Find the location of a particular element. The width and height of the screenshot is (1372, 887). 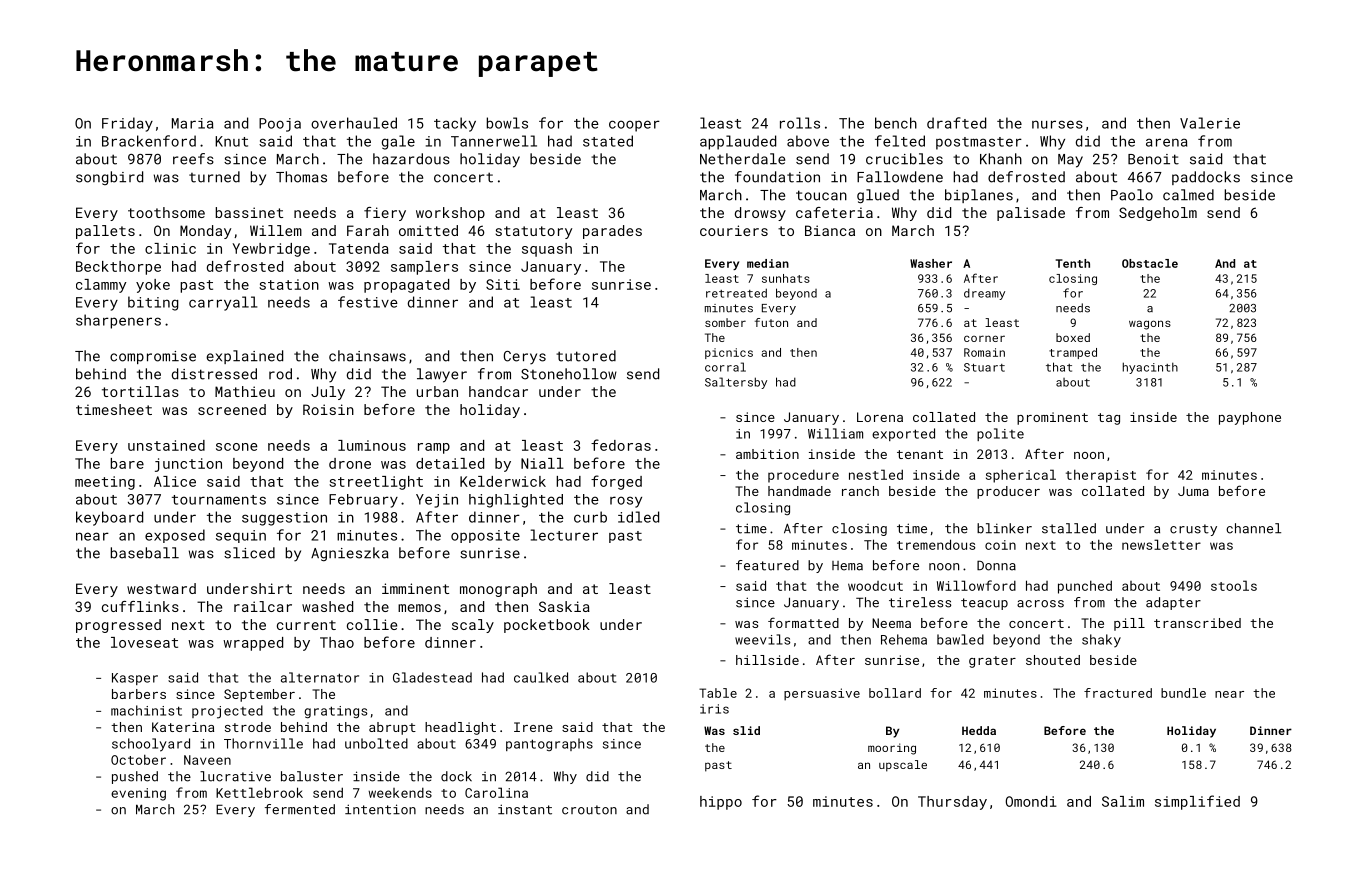

Thursday is located at coordinates (952, 803).
